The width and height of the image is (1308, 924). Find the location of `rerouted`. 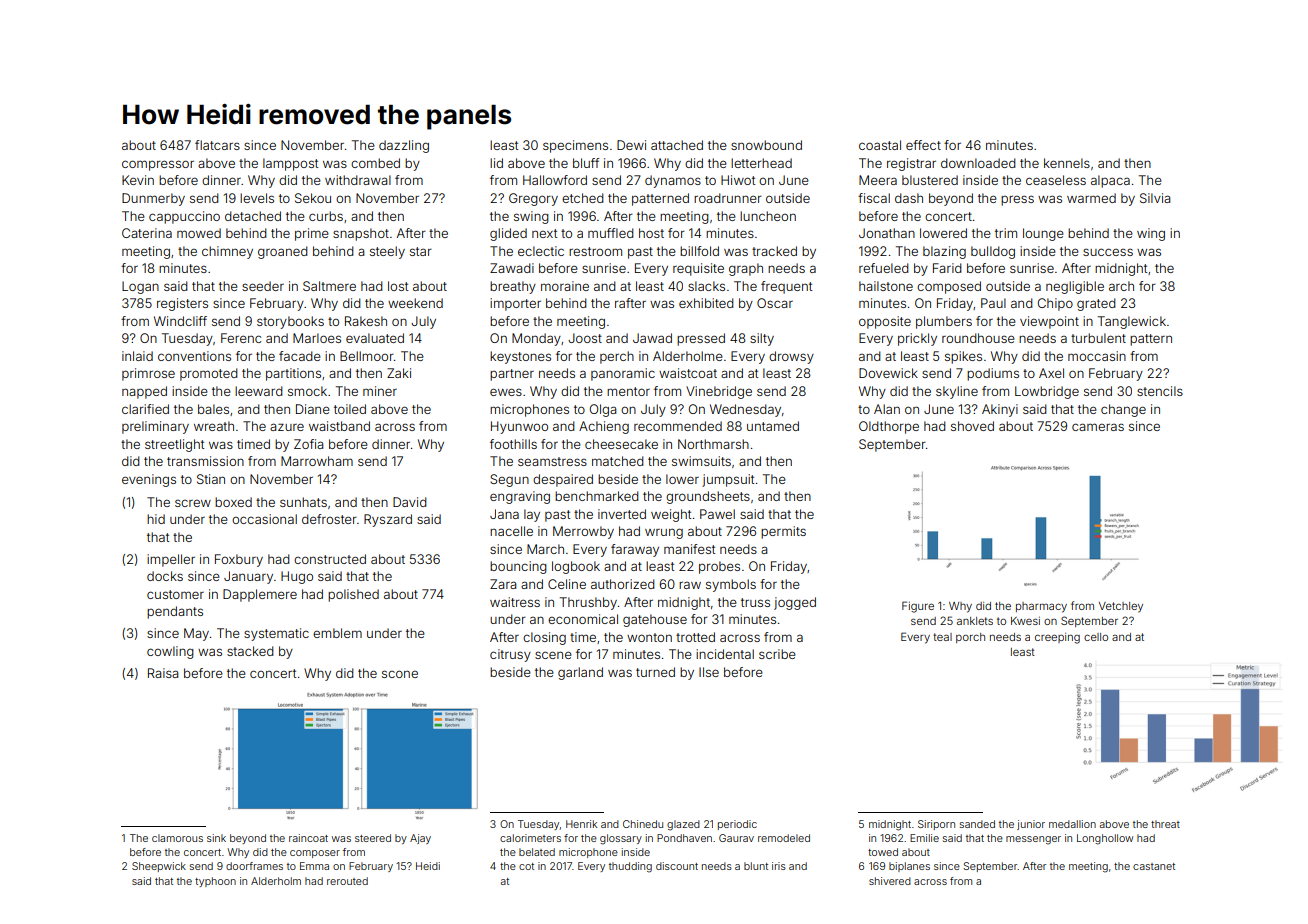

rerouted is located at coordinates (347, 881).
